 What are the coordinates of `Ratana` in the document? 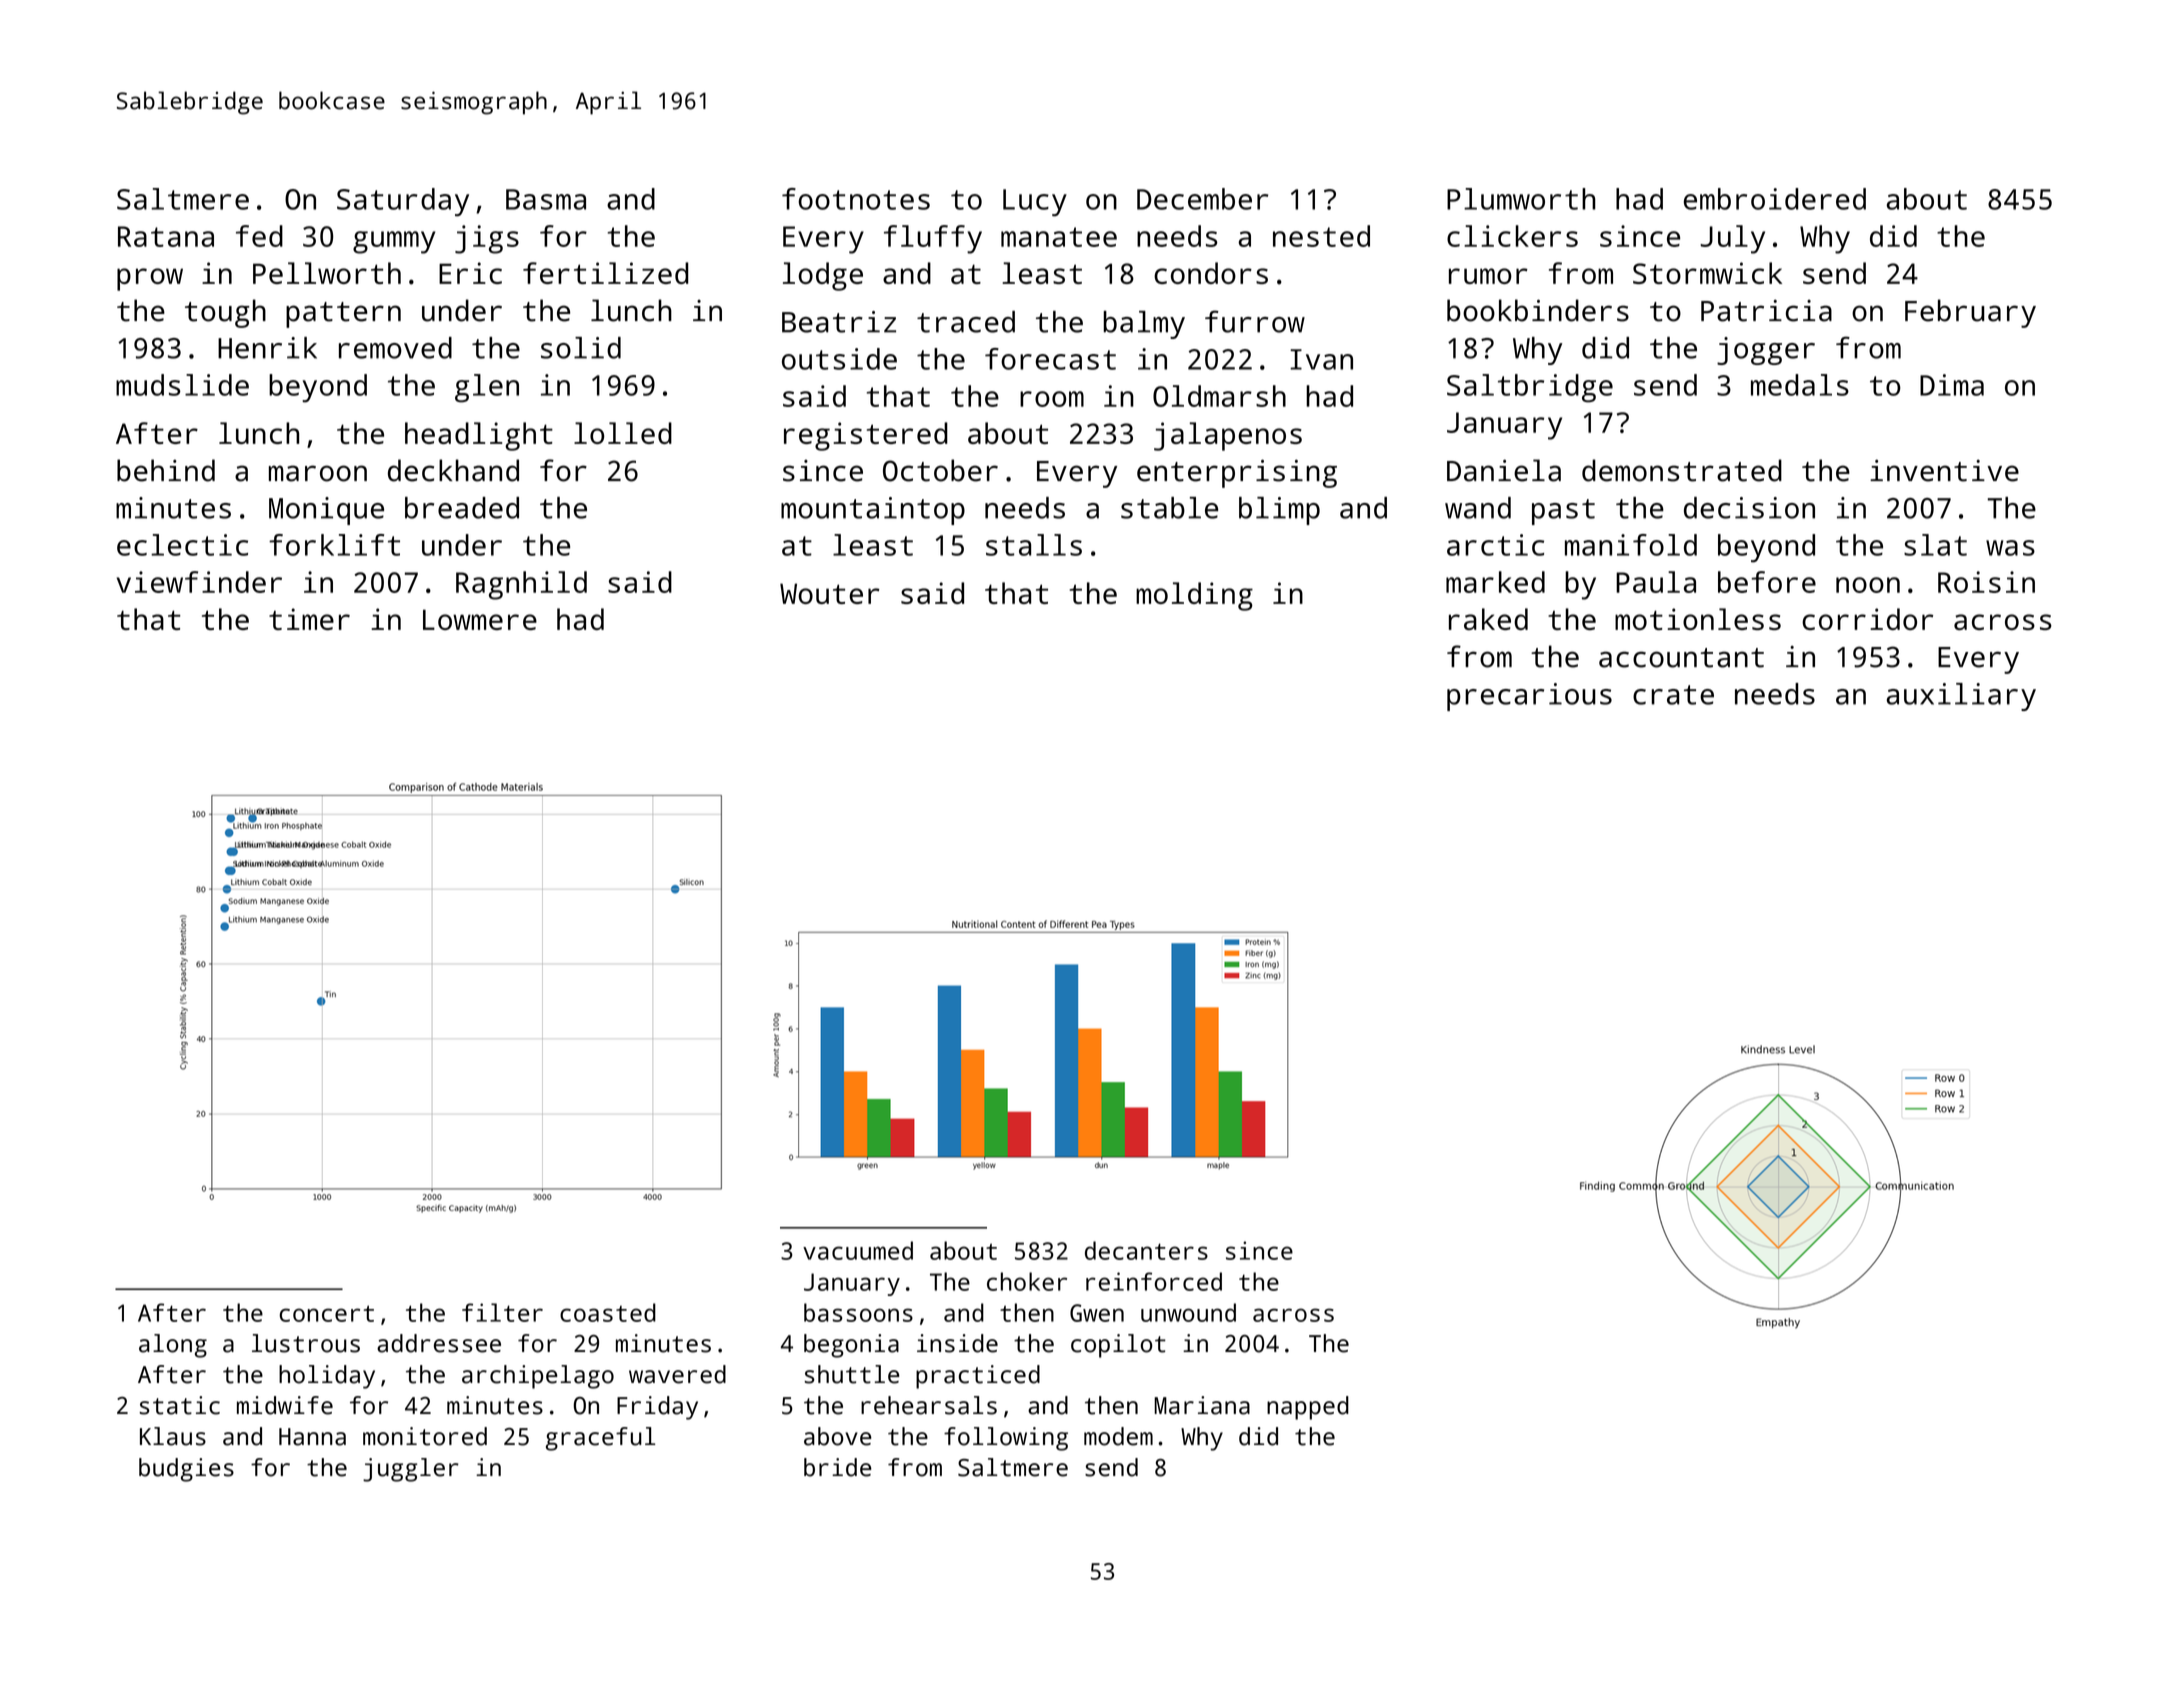 It's located at (166, 236).
